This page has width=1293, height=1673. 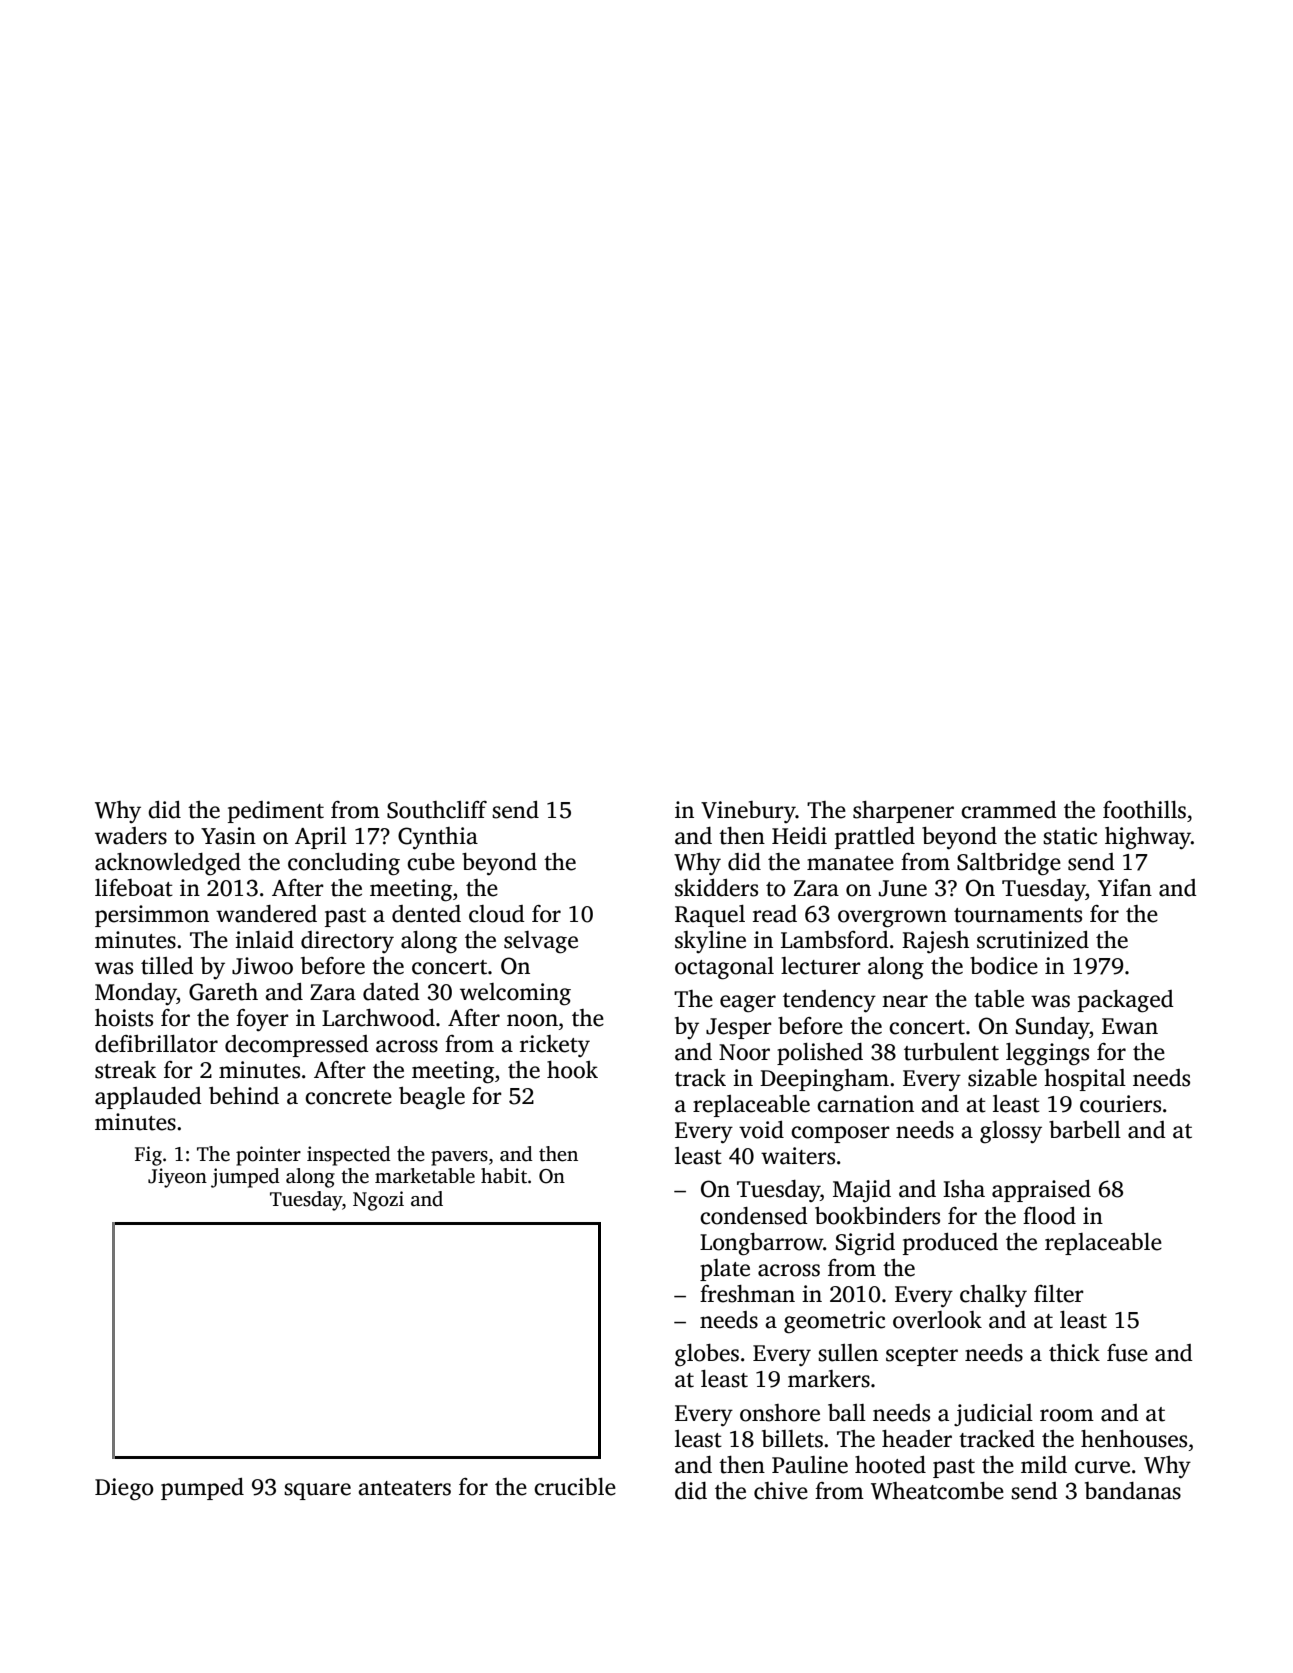 What do you see at coordinates (276, 812) in the page?
I see `pediment` at bounding box center [276, 812].
